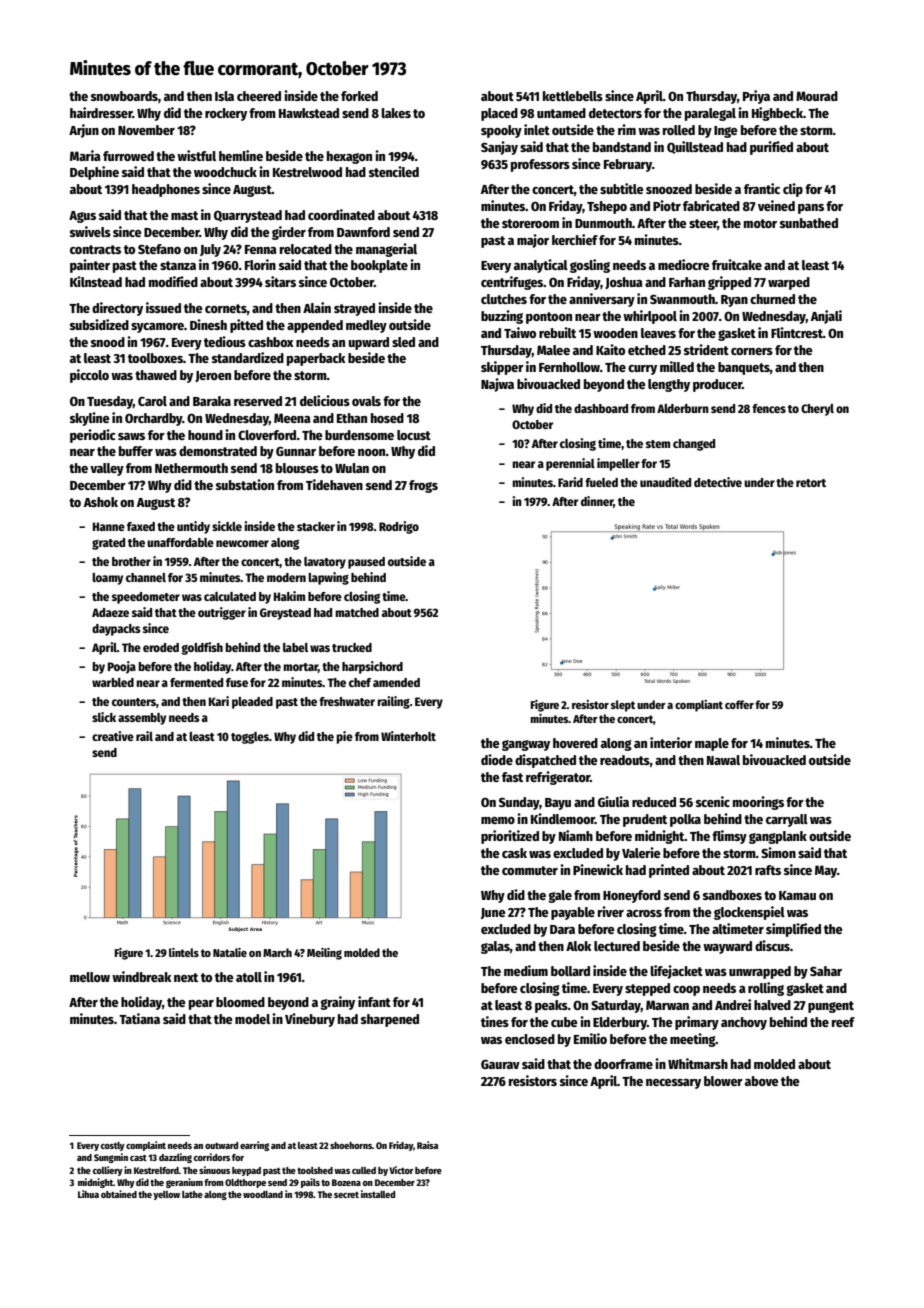  I want to click on woodland, so click(263, 1194).
